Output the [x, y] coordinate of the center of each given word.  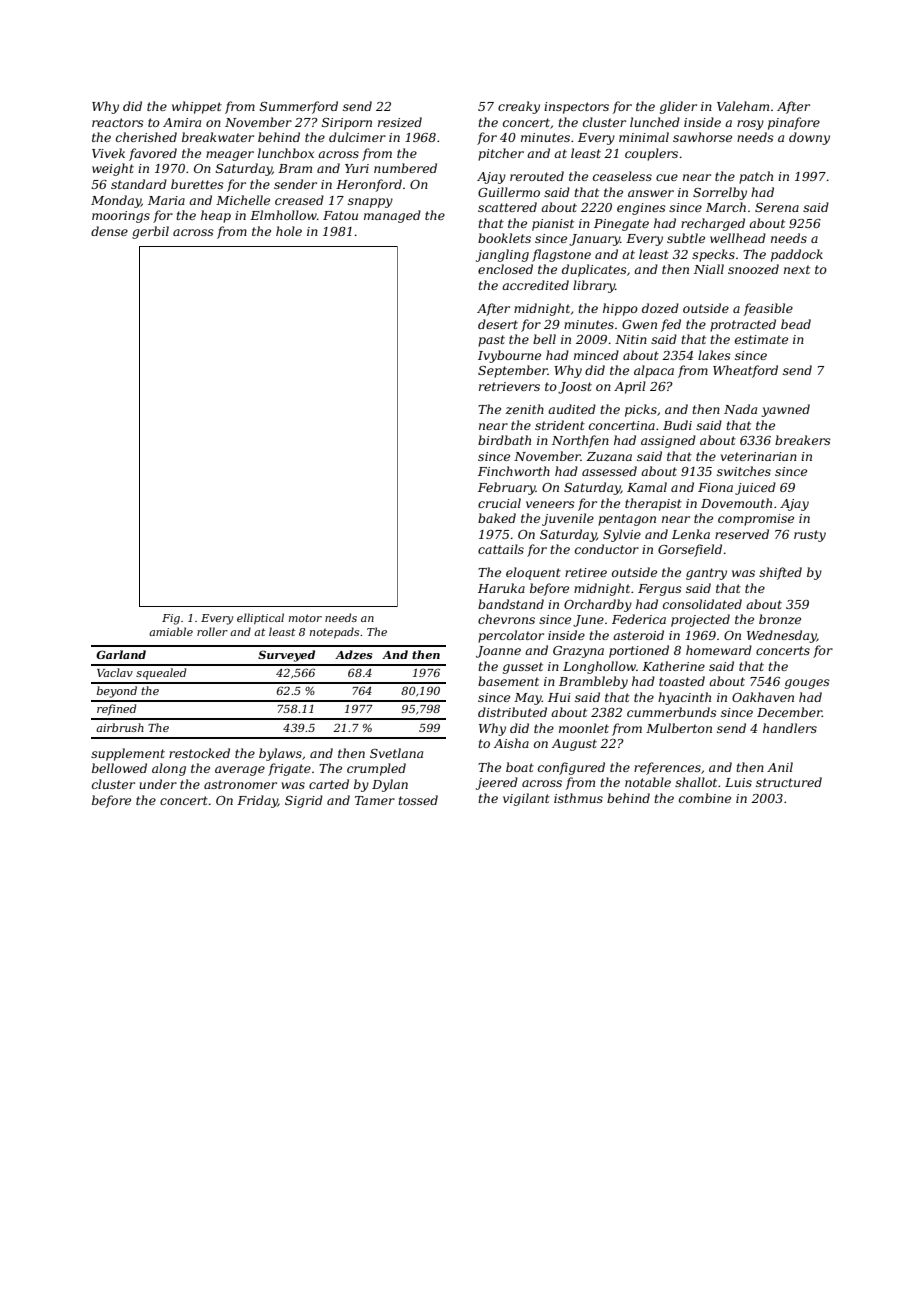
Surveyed [286, 656]
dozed [660, 308]
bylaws [280, 754]
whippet [197, 107]
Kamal [647, 487]
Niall [709, 269]
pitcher [501, 154]
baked [497, 518]
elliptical [260, 618]
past [491, 341]
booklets [504, 238]
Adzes [354, 655]
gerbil [150, 232]
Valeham [743, 106]
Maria [166, 200]
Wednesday [782, 636]
